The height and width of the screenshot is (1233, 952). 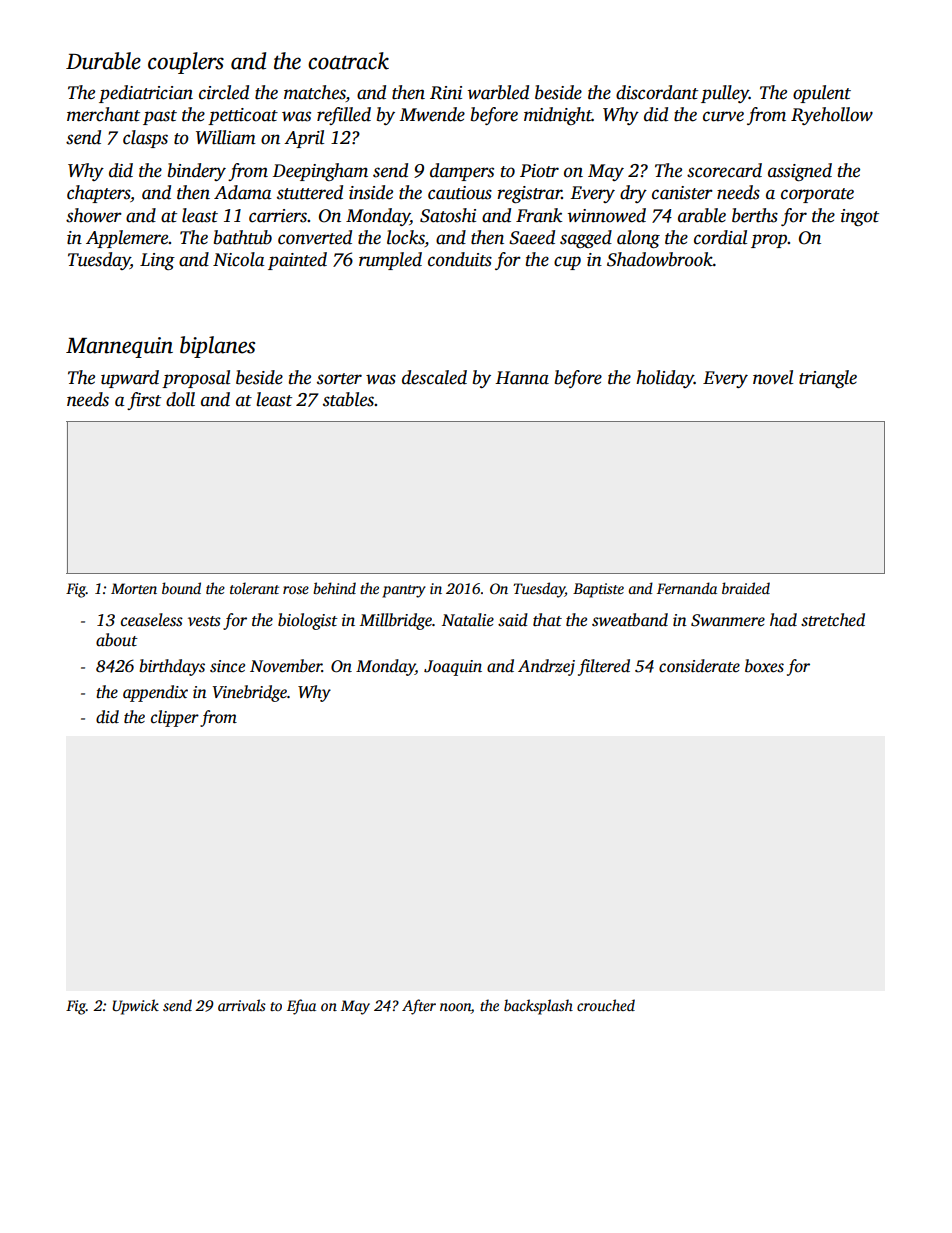 I want to click on opulent, so click(x=822, y=94).
